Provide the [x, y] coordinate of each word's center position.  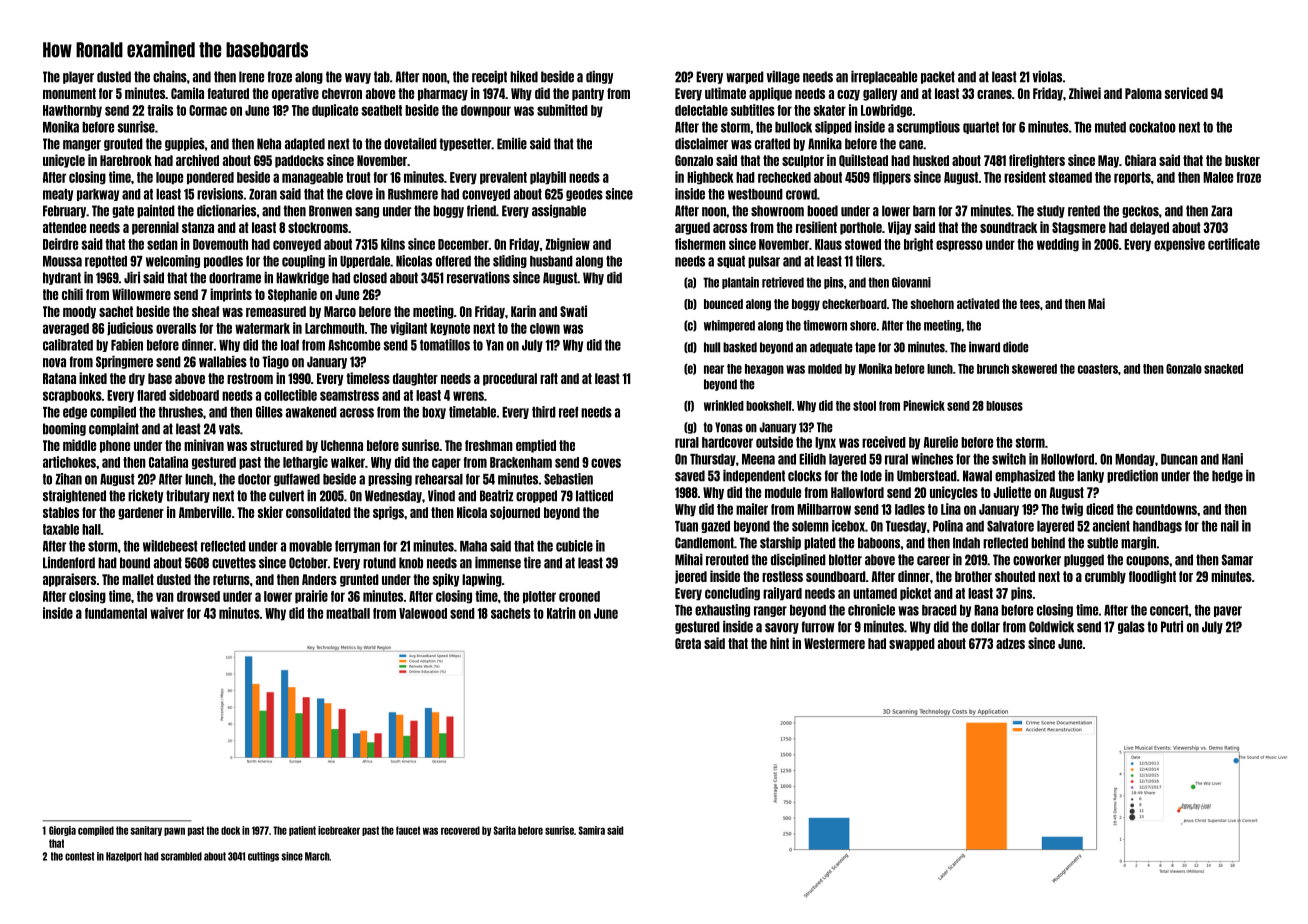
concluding [732, 594]
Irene [251, 77]
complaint [114, 429]
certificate [1234, 244]
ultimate [725, 93]
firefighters [1037, 161]
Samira [591, 830]
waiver [167, 613]
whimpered [729, 326]
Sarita [504, 830]
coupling [303, 261]
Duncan [1179, 459]
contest [79, 856]
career [933, 561]
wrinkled [724, 405]
